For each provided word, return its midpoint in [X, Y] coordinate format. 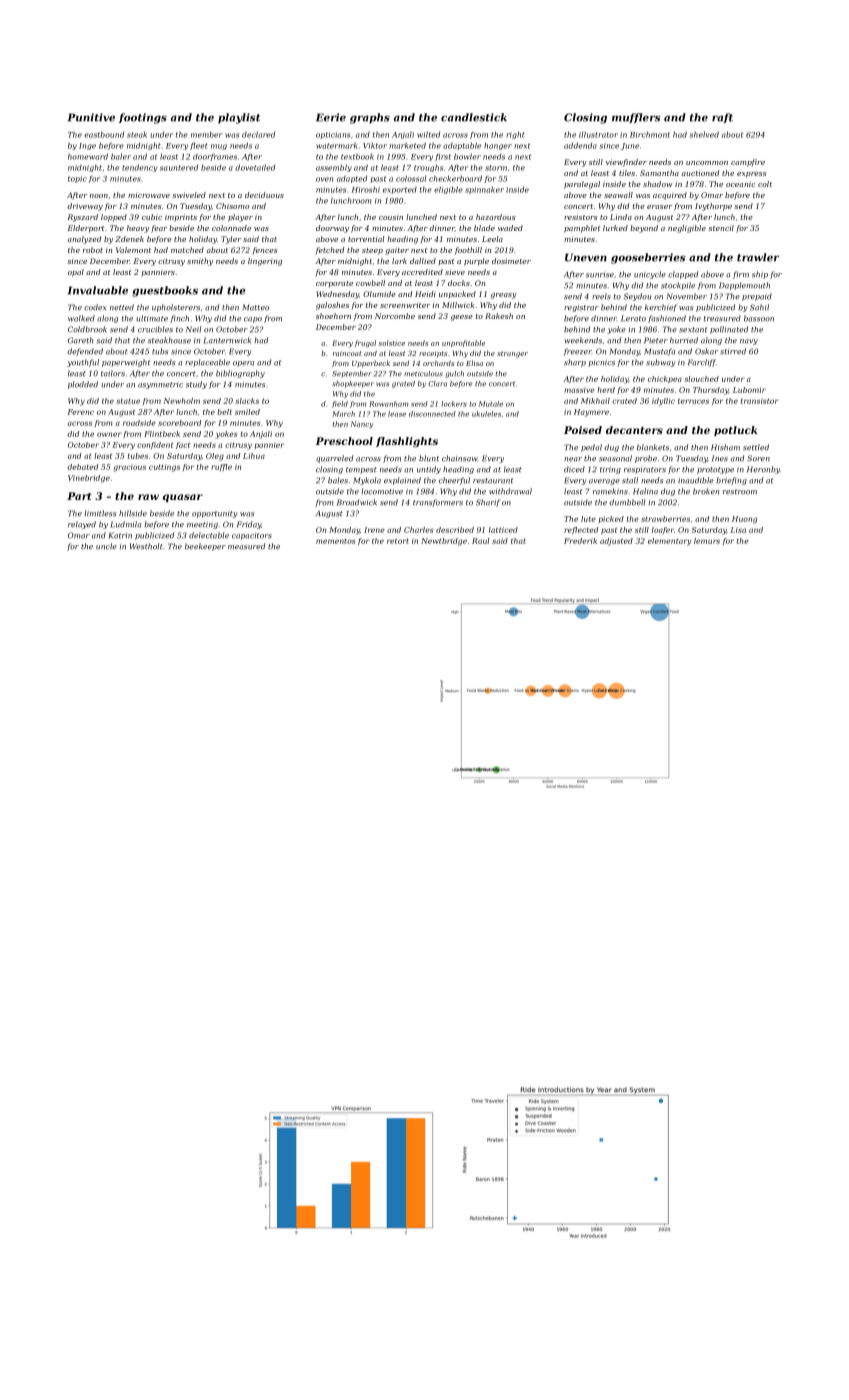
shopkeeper [353, 384]
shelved [704, 134]
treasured [722, 318]
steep [372, 251]
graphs [370, 118]
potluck [735, 431]
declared [258, 134]
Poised [583, 430]
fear [159, 229]
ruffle [221, 467]
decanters [634, 430]
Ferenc [81, 412]
